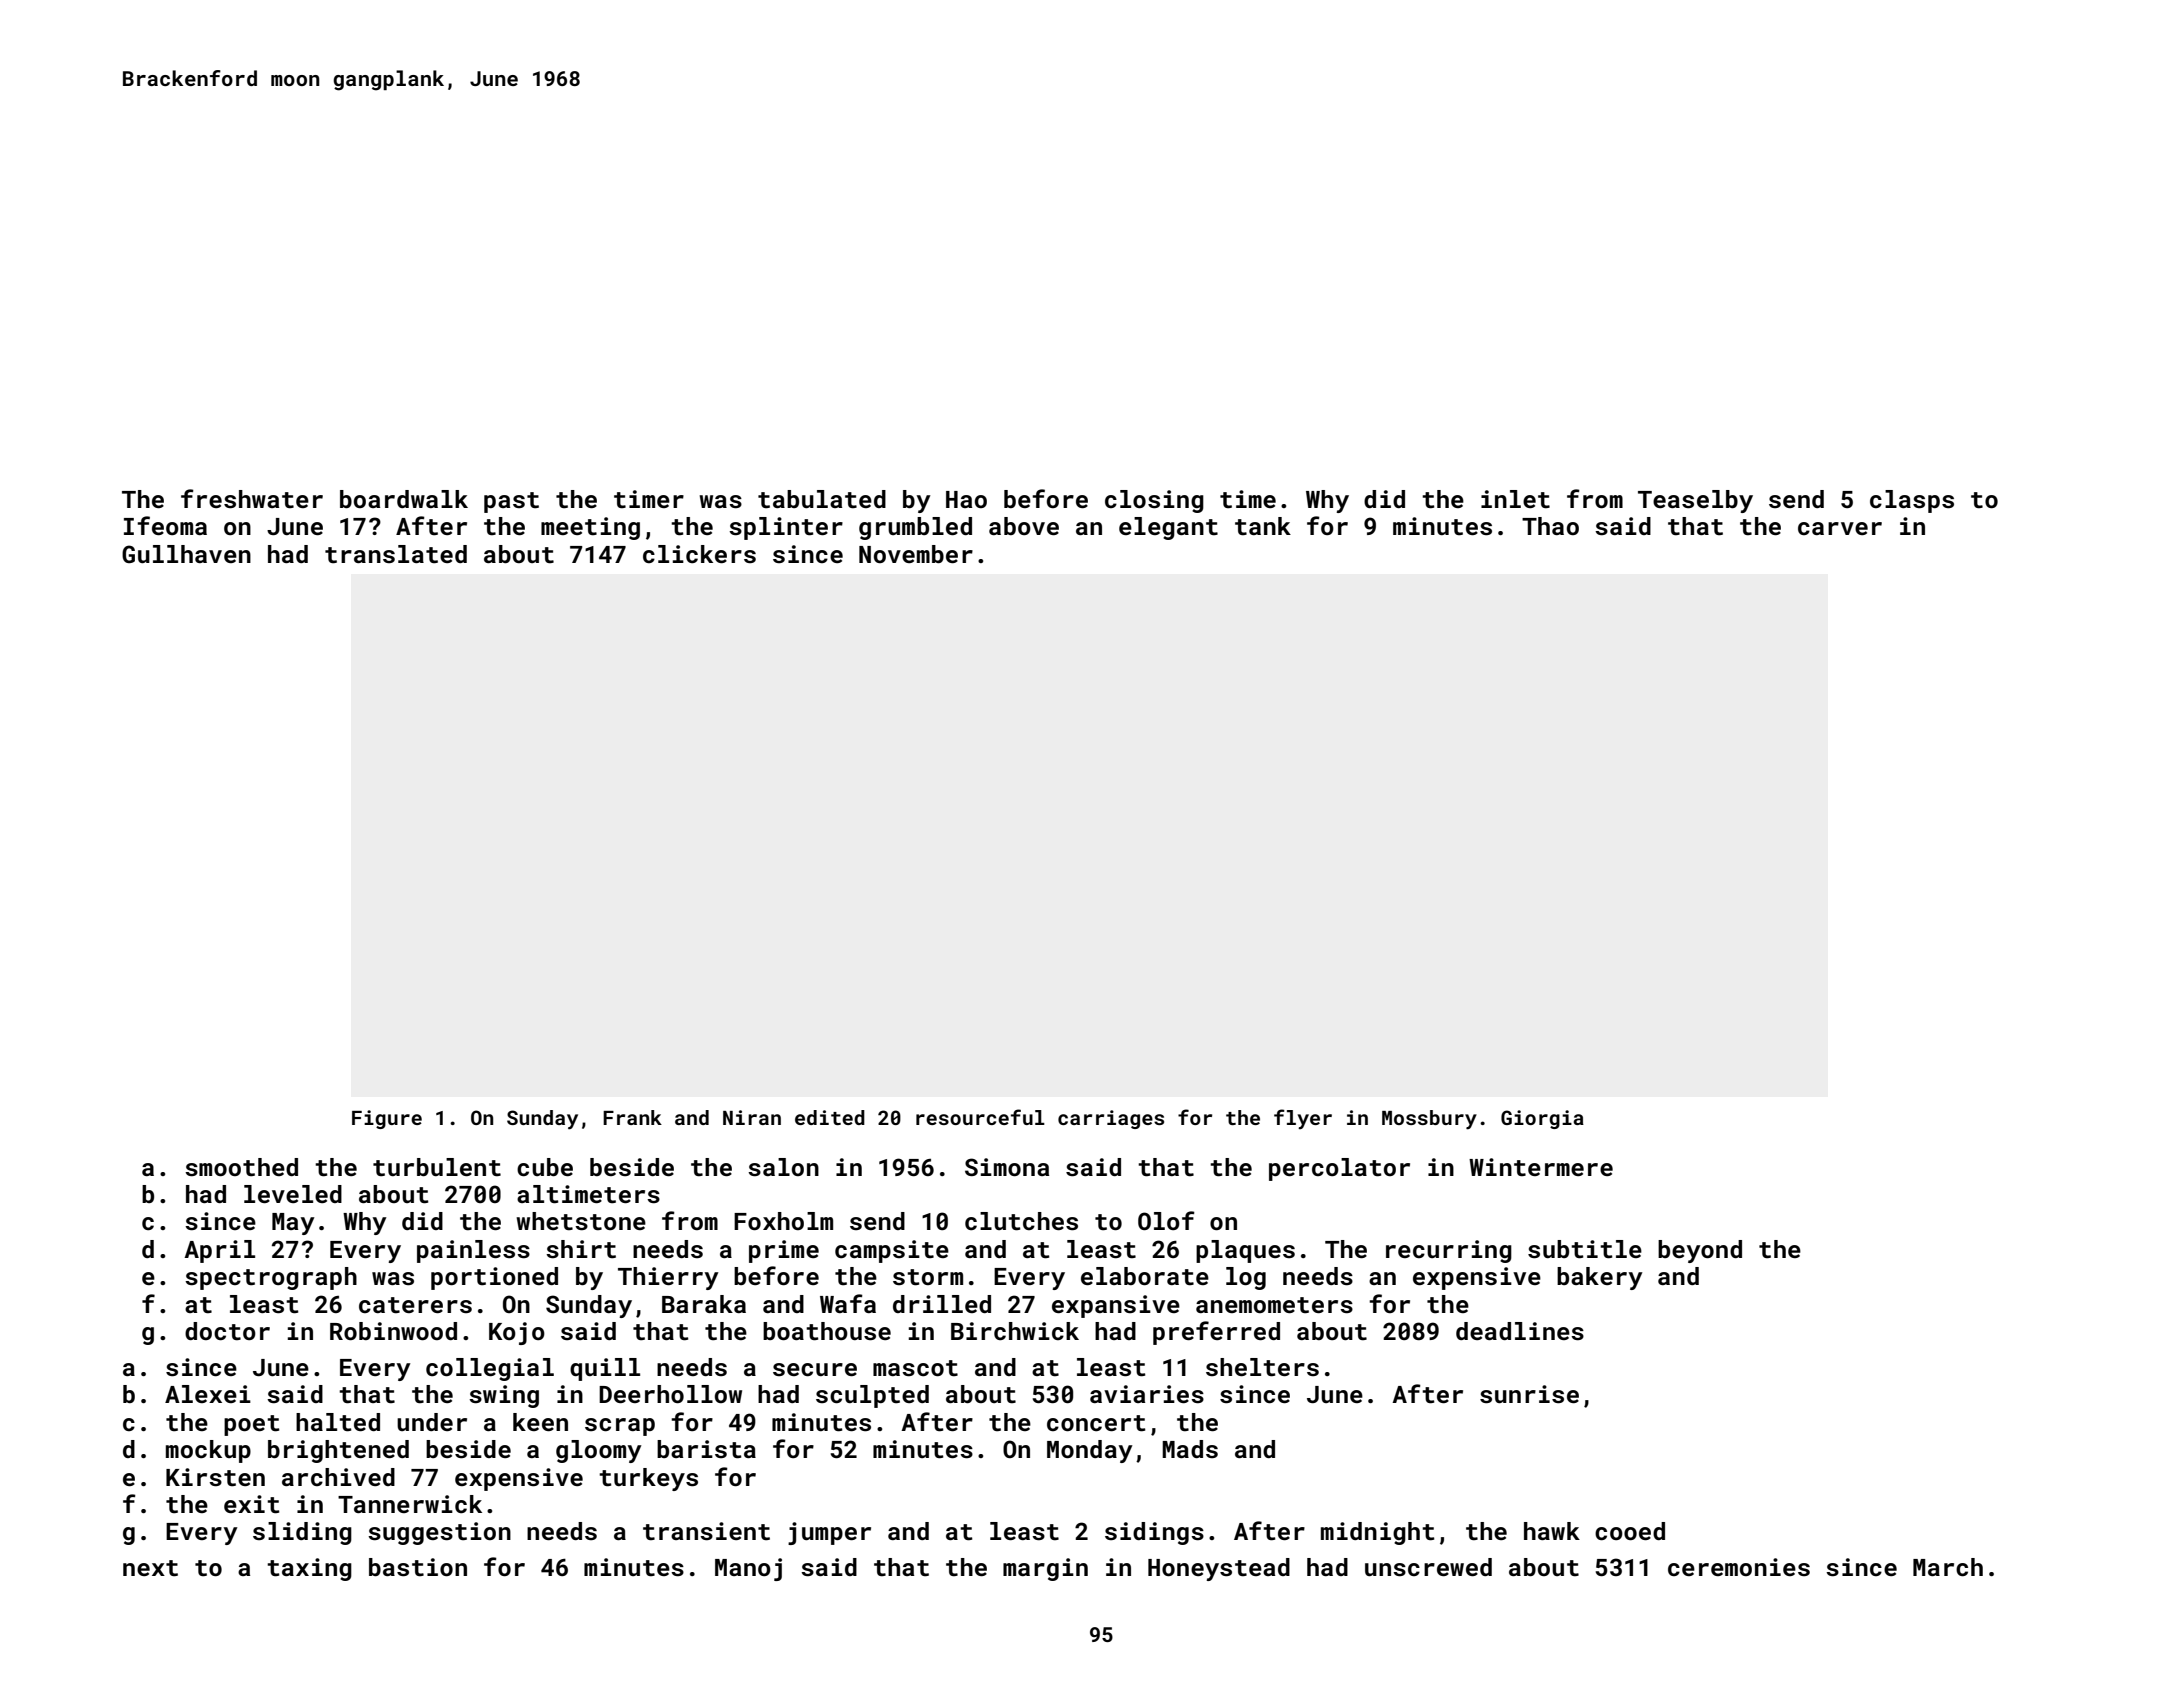  What do you see at coordinates (1303, 1119) in the page?
I see `flyer` at bounding box center [1303, 1119].
